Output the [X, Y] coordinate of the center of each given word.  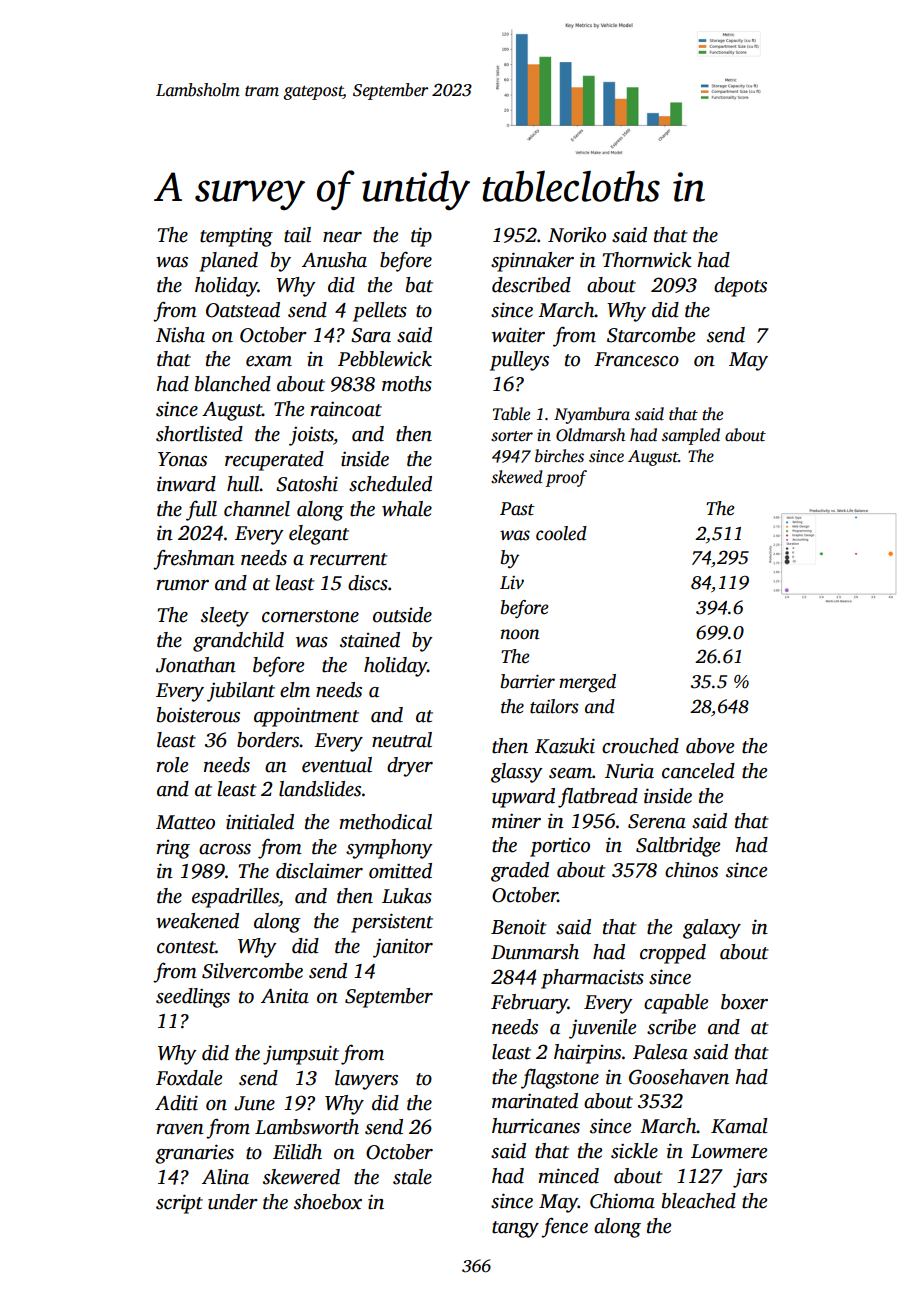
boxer [744, 1002]
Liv [512, 583]
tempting [236, 237]
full [201, 510]
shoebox [328, 1202]
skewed [517, 477]
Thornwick [647, 260]
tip [421, 237]
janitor [403, 948]
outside [402, 615]
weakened [197, 921]
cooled [561, 533]
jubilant [241, 692]
